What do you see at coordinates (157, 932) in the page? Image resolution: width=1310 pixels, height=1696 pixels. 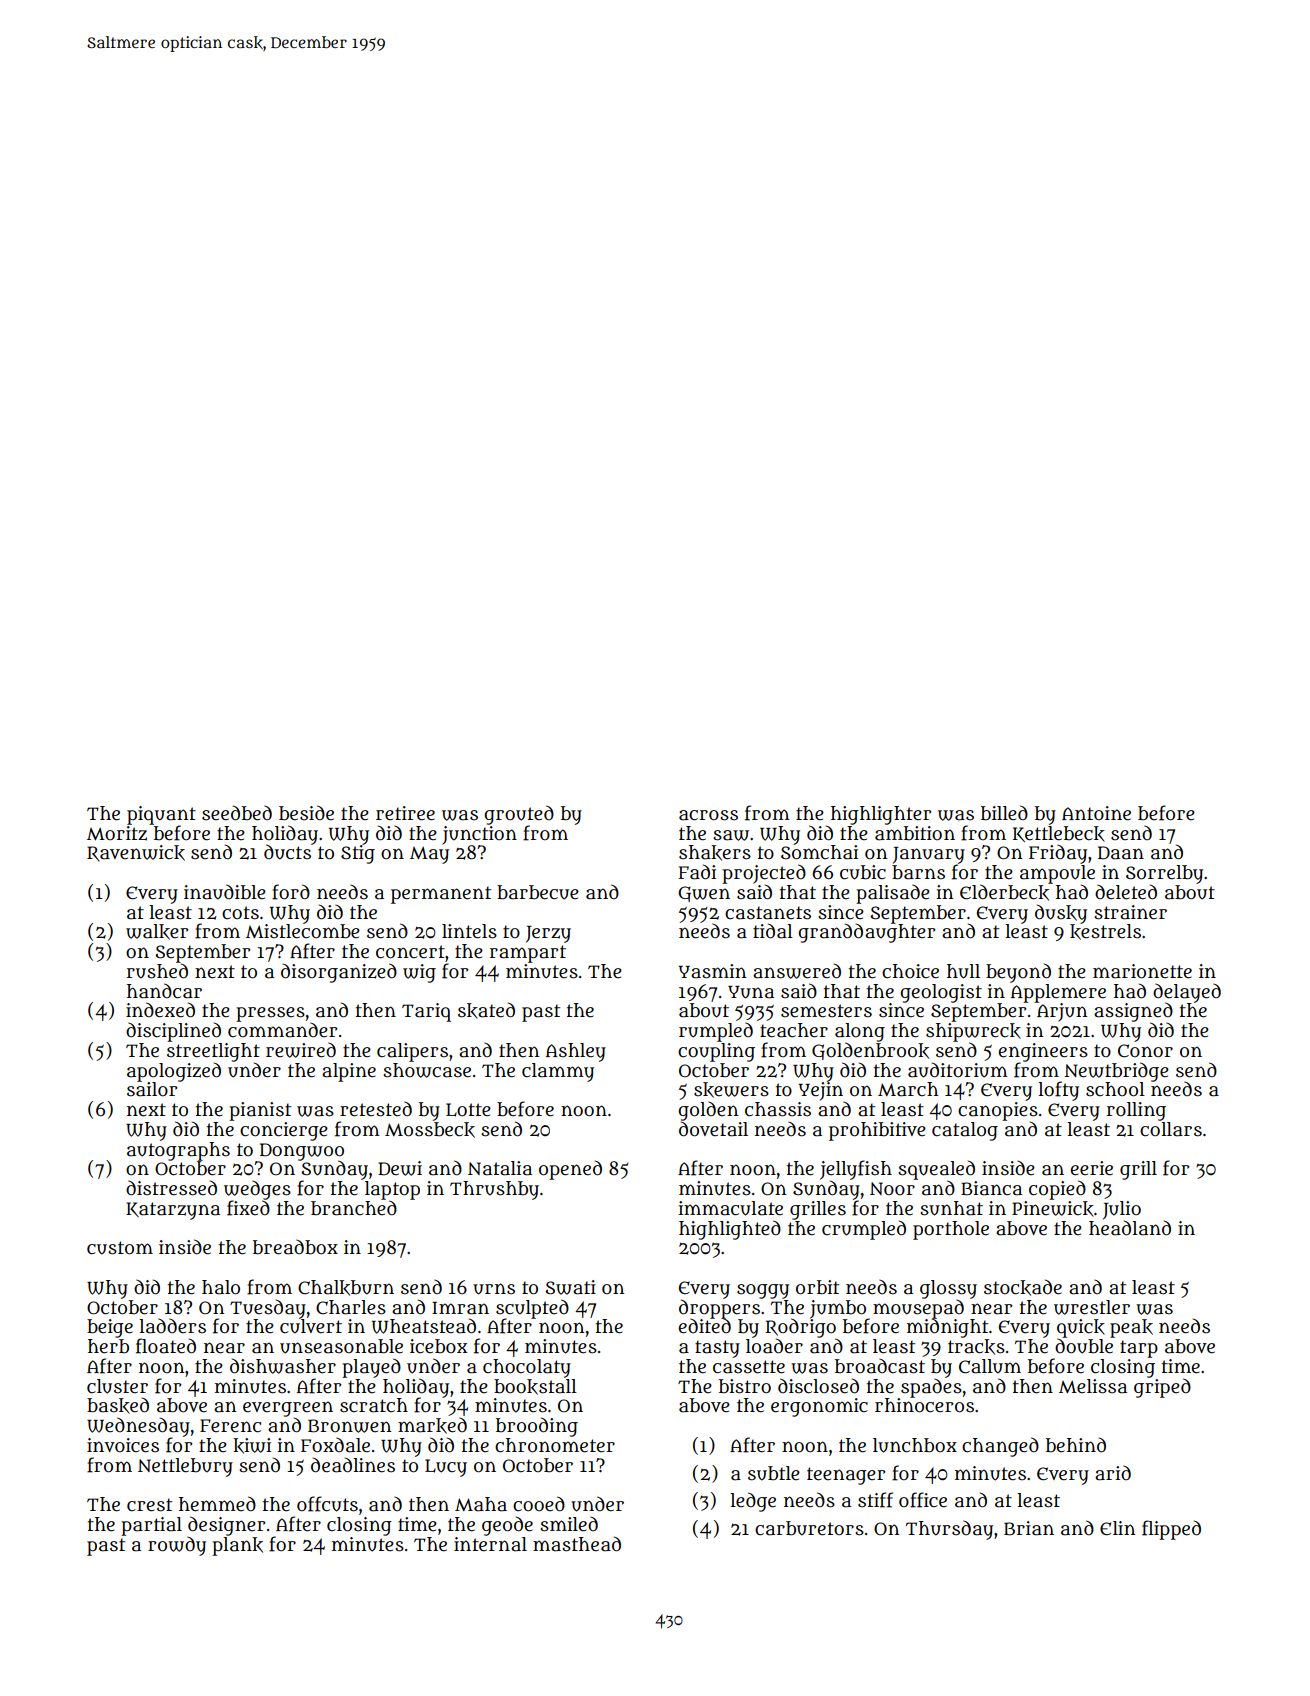 I see `walker` at bounding box center [157, 932].
